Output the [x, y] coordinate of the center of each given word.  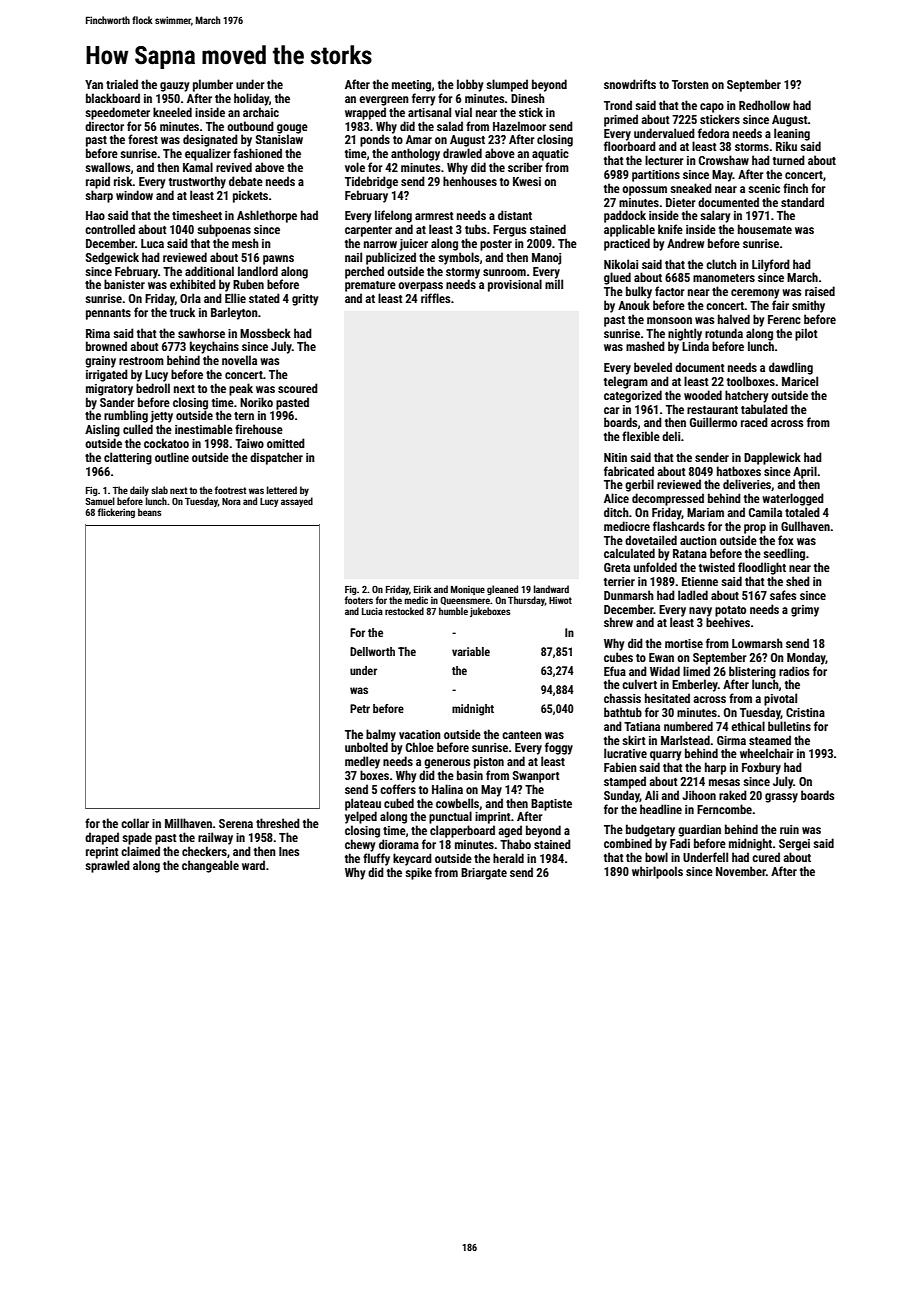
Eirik [423, 589]
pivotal [780, 699]
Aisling [102, 430]
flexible [641, 436]
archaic [261, 112]
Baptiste [551, 805]
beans [149, 512]
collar [135, 823]
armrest [434, 216]
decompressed [668, 499]
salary [715, 216]
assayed [297, 502]
